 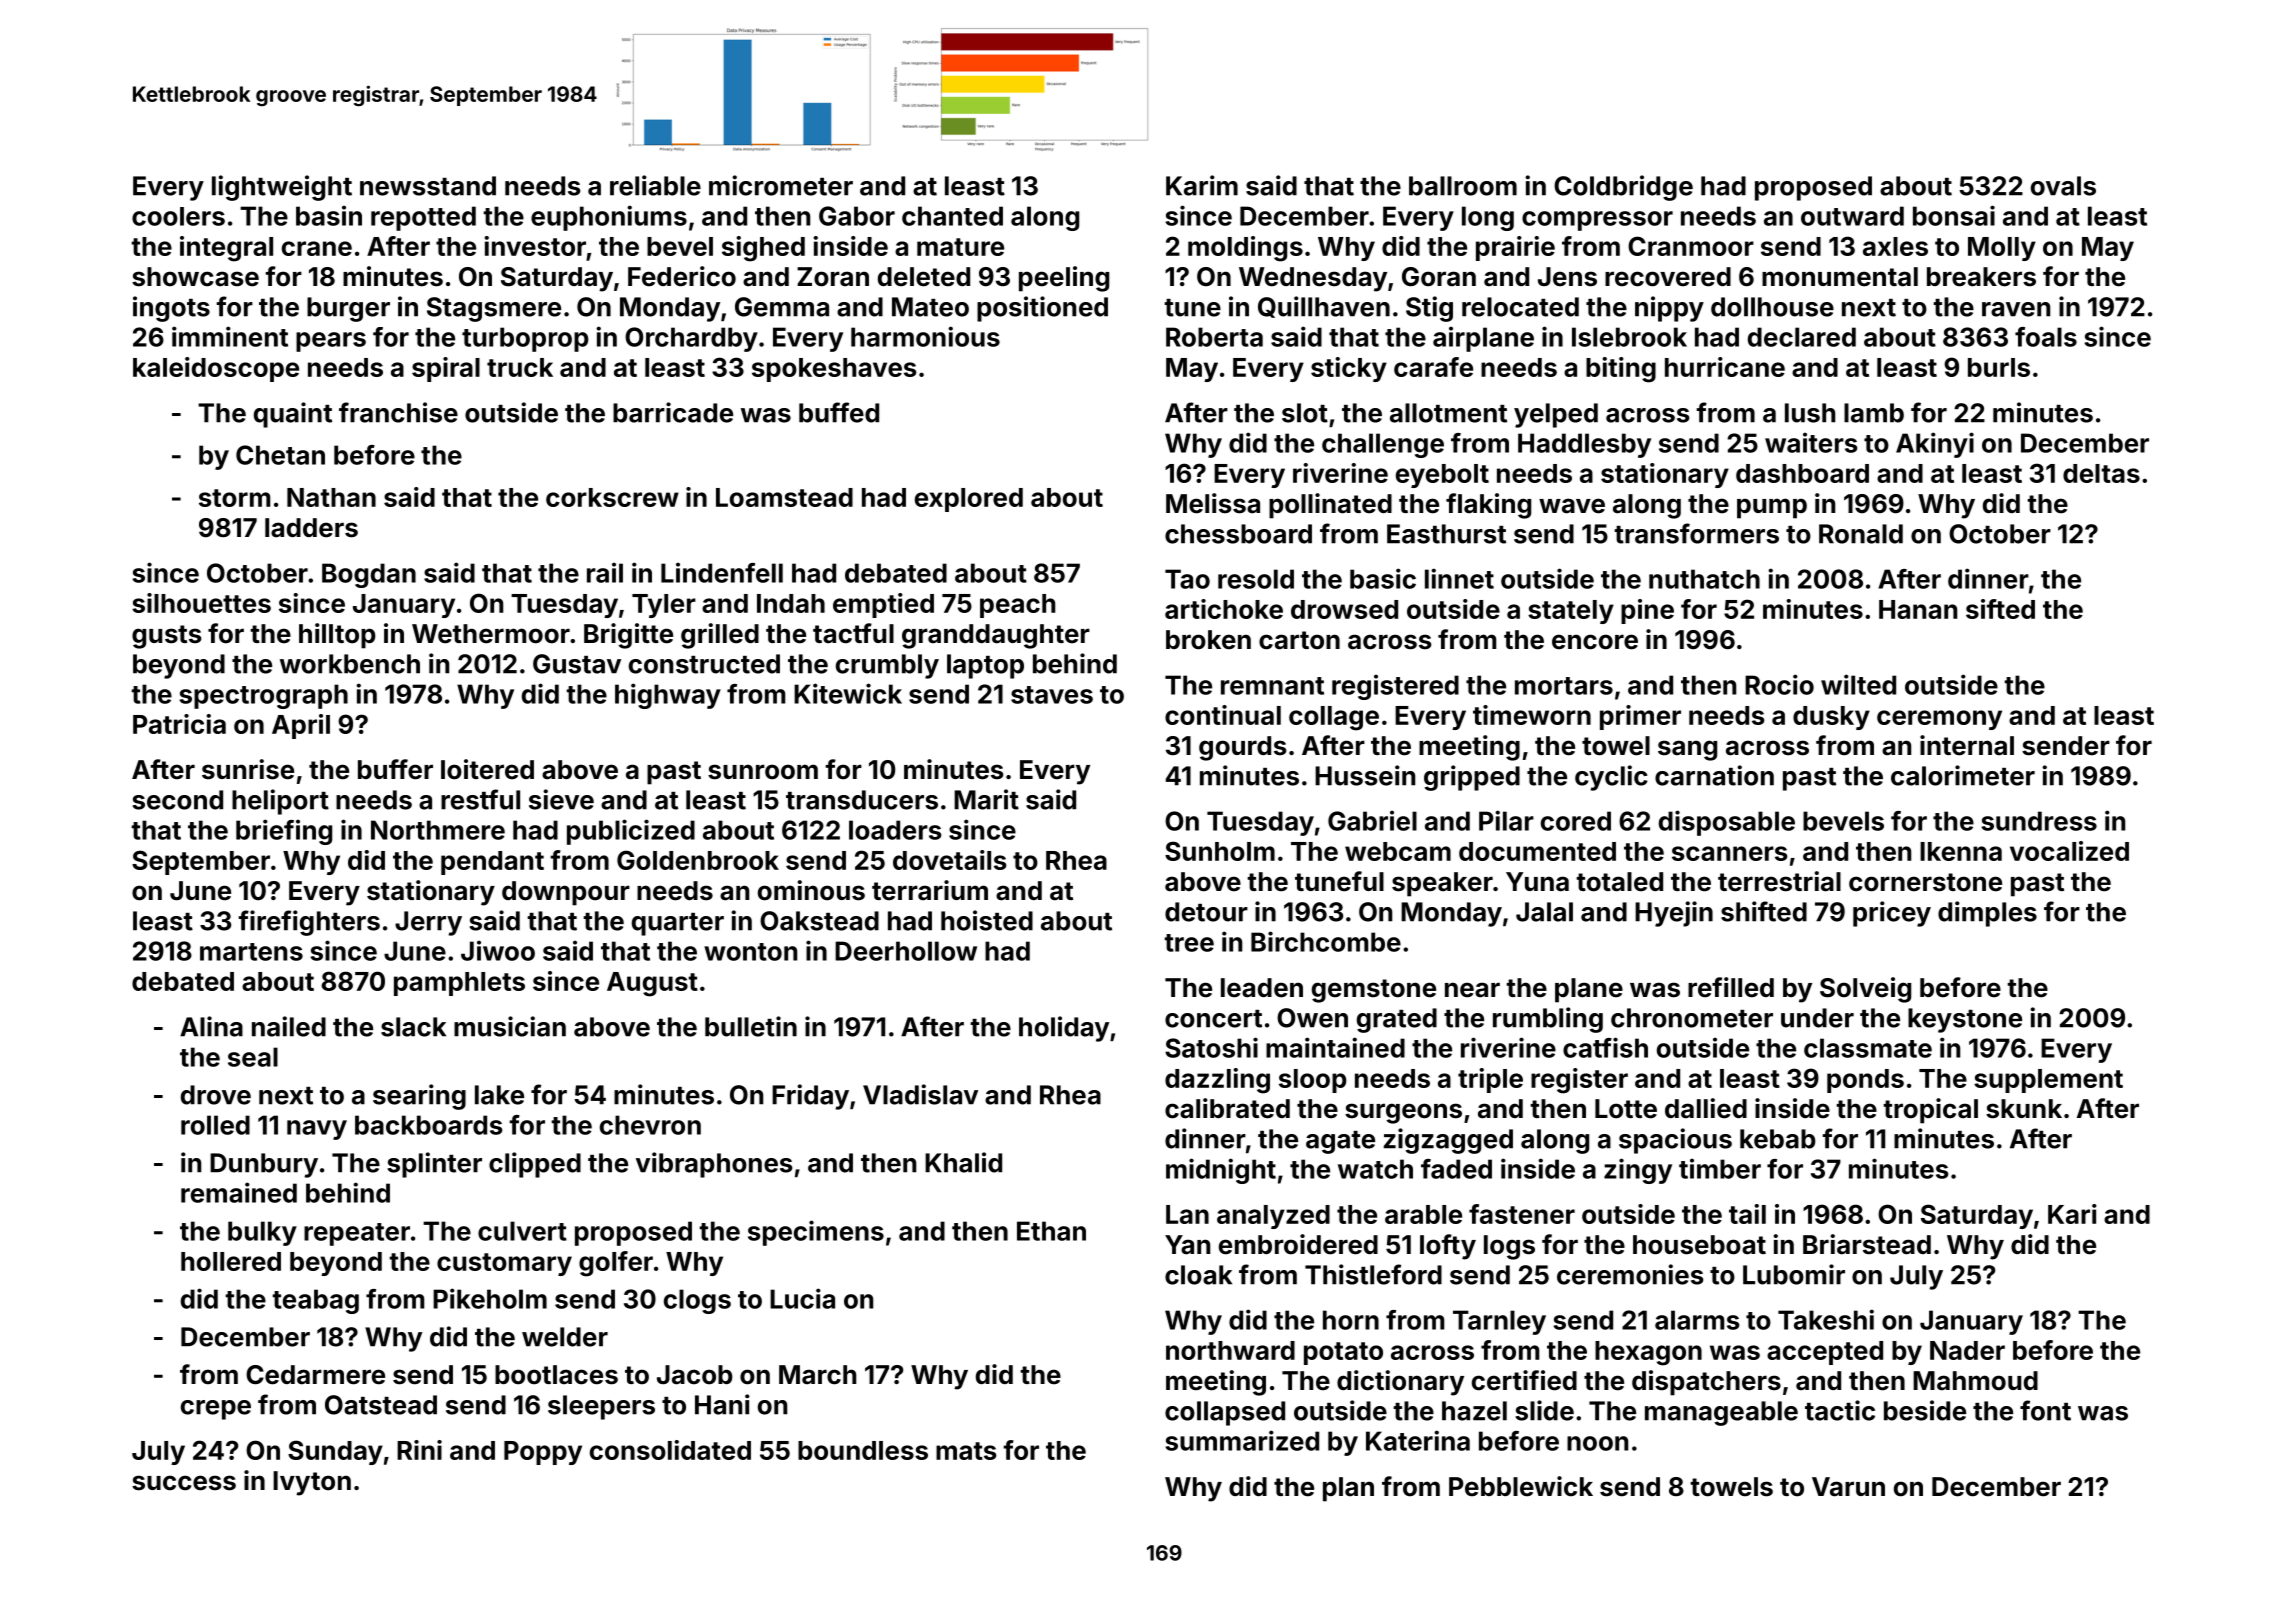 I want to click on challenge, so click(x=1383, y=445).
